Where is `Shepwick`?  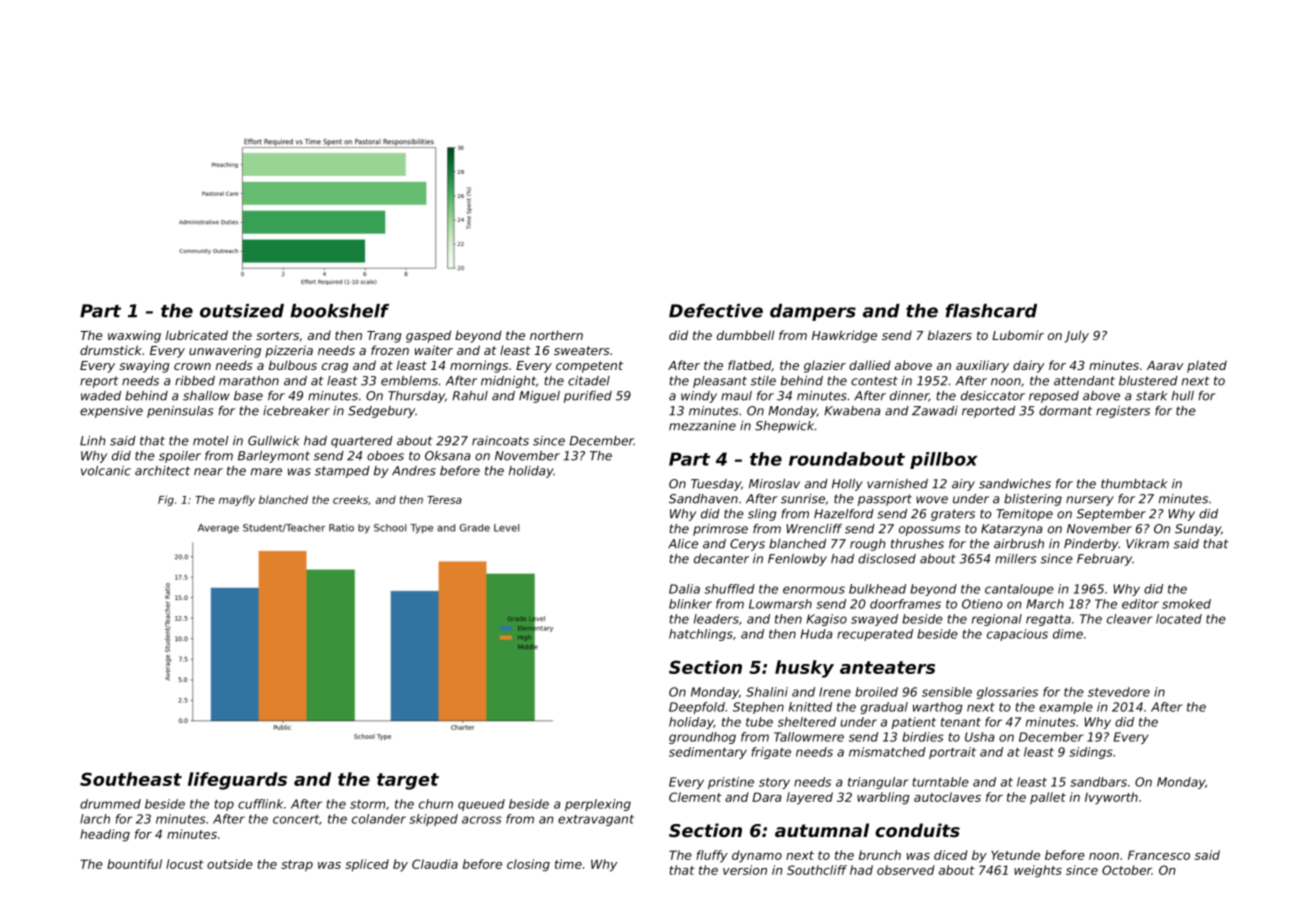 Shepwick is located at coordinates (784, 427).
